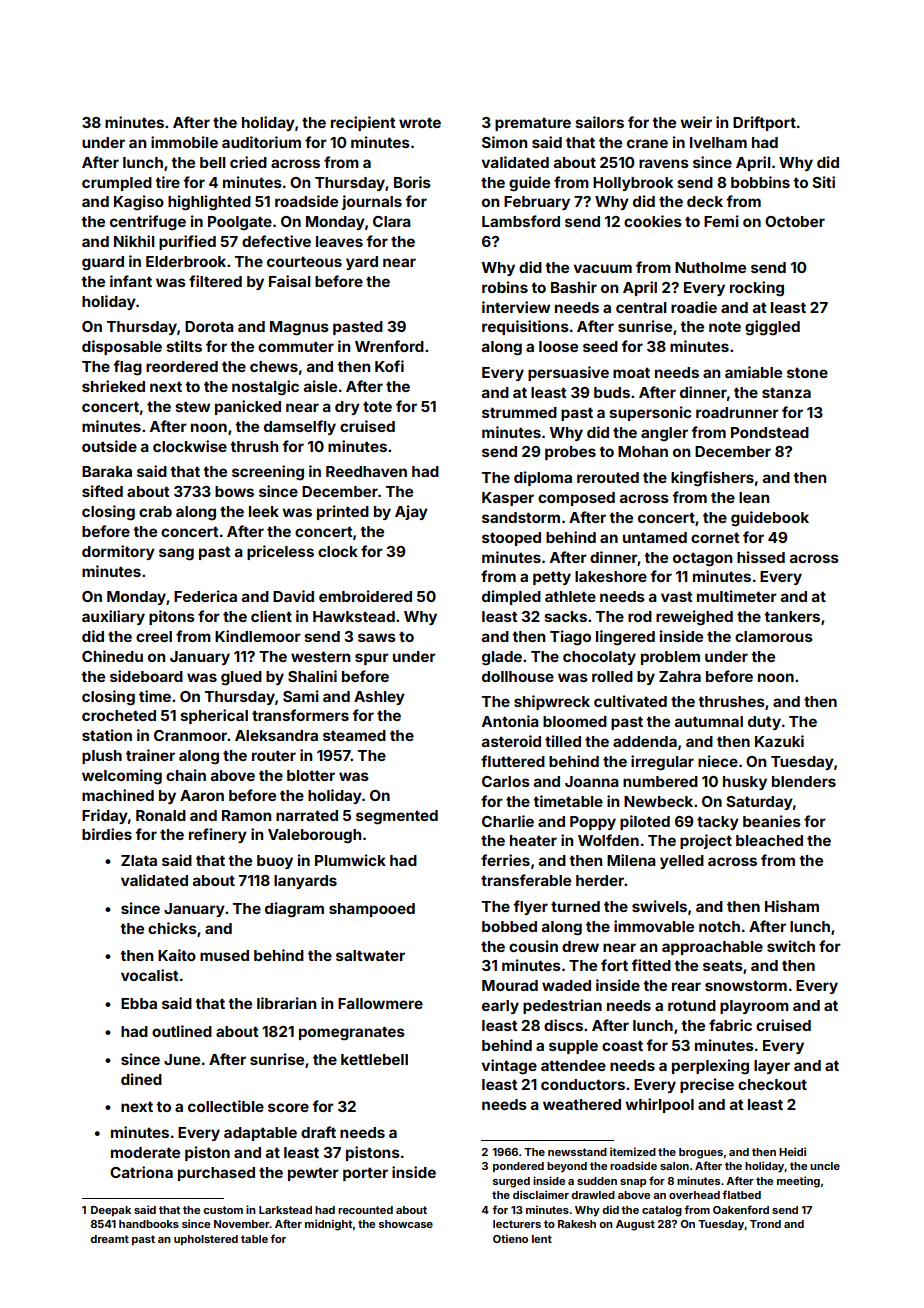  I want to click on glade, so click(502, 658).
